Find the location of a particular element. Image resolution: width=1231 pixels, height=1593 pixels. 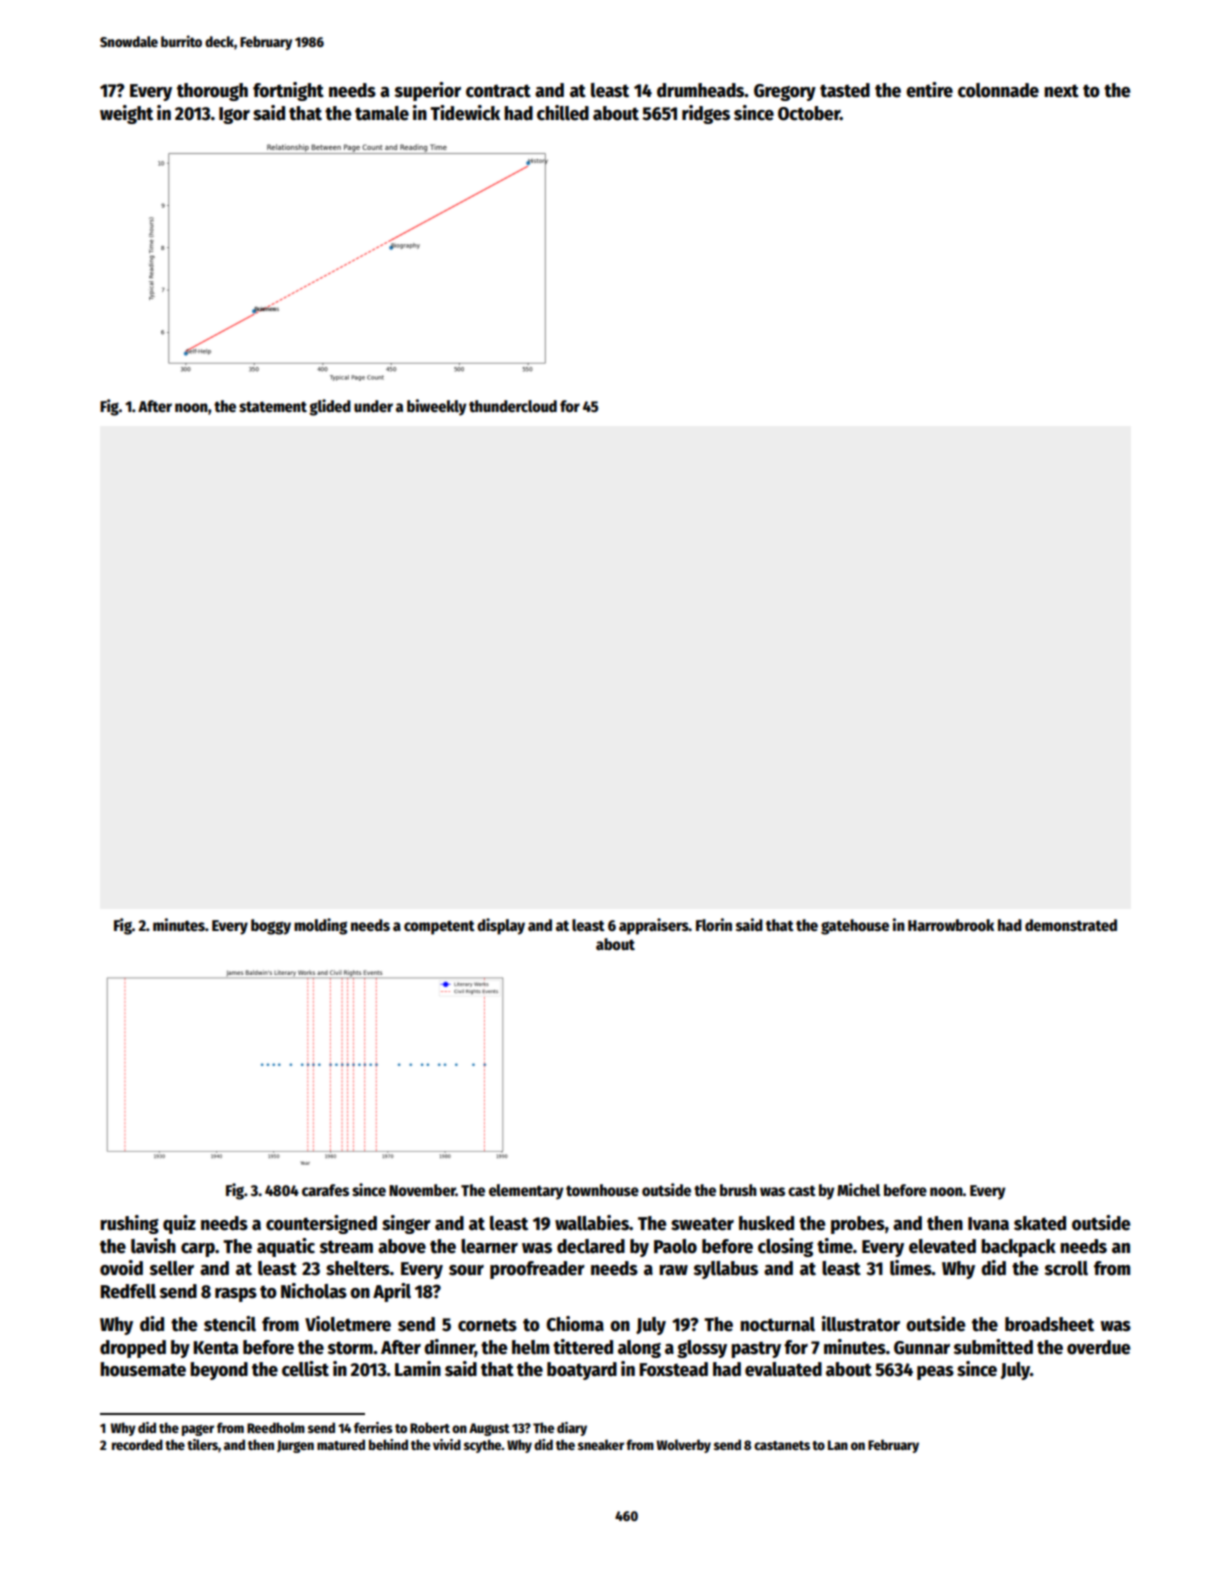

superior is located at coordinates (428, 91).
